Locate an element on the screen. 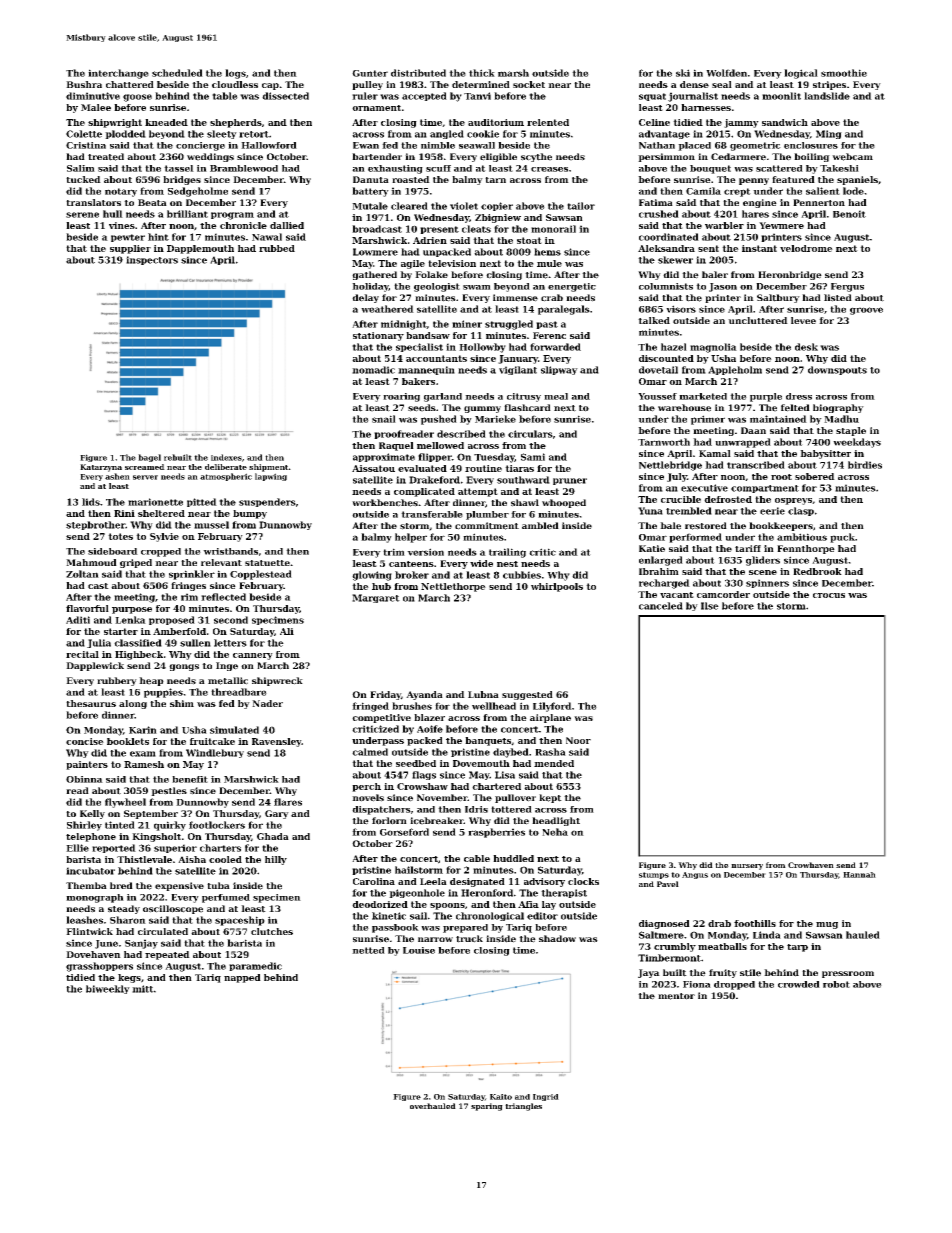  Hannah is located at coordinates (859, 875).
